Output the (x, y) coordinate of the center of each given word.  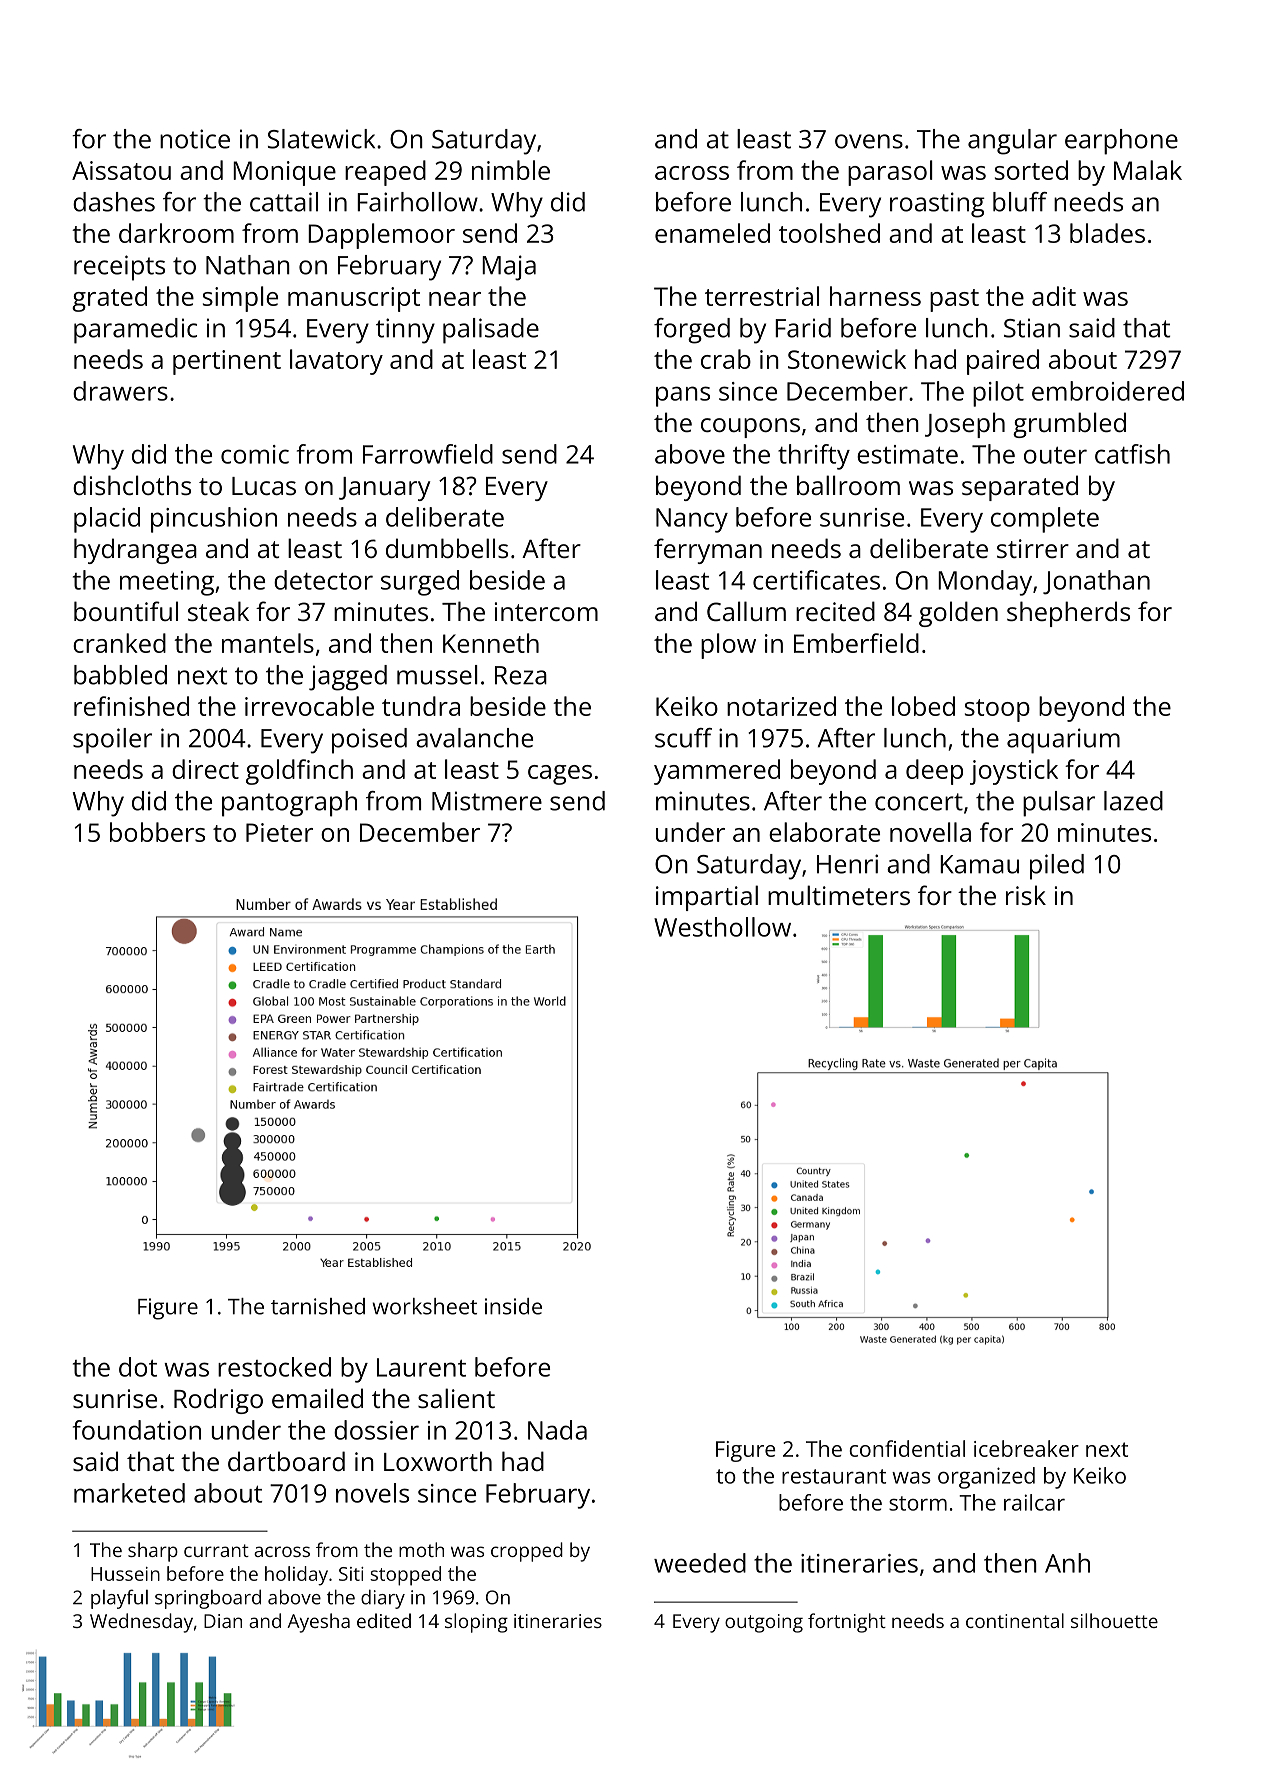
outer (1055, 455)
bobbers (157, 832)
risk (1026, 895)
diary (383, 1599)
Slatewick (321, 139)
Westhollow (722, 927)
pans (683, 396)
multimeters (839, 895)
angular (1012, 142)
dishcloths (132, 485)
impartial (707, 898)
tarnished (318, 1306)
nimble (511, 170)
